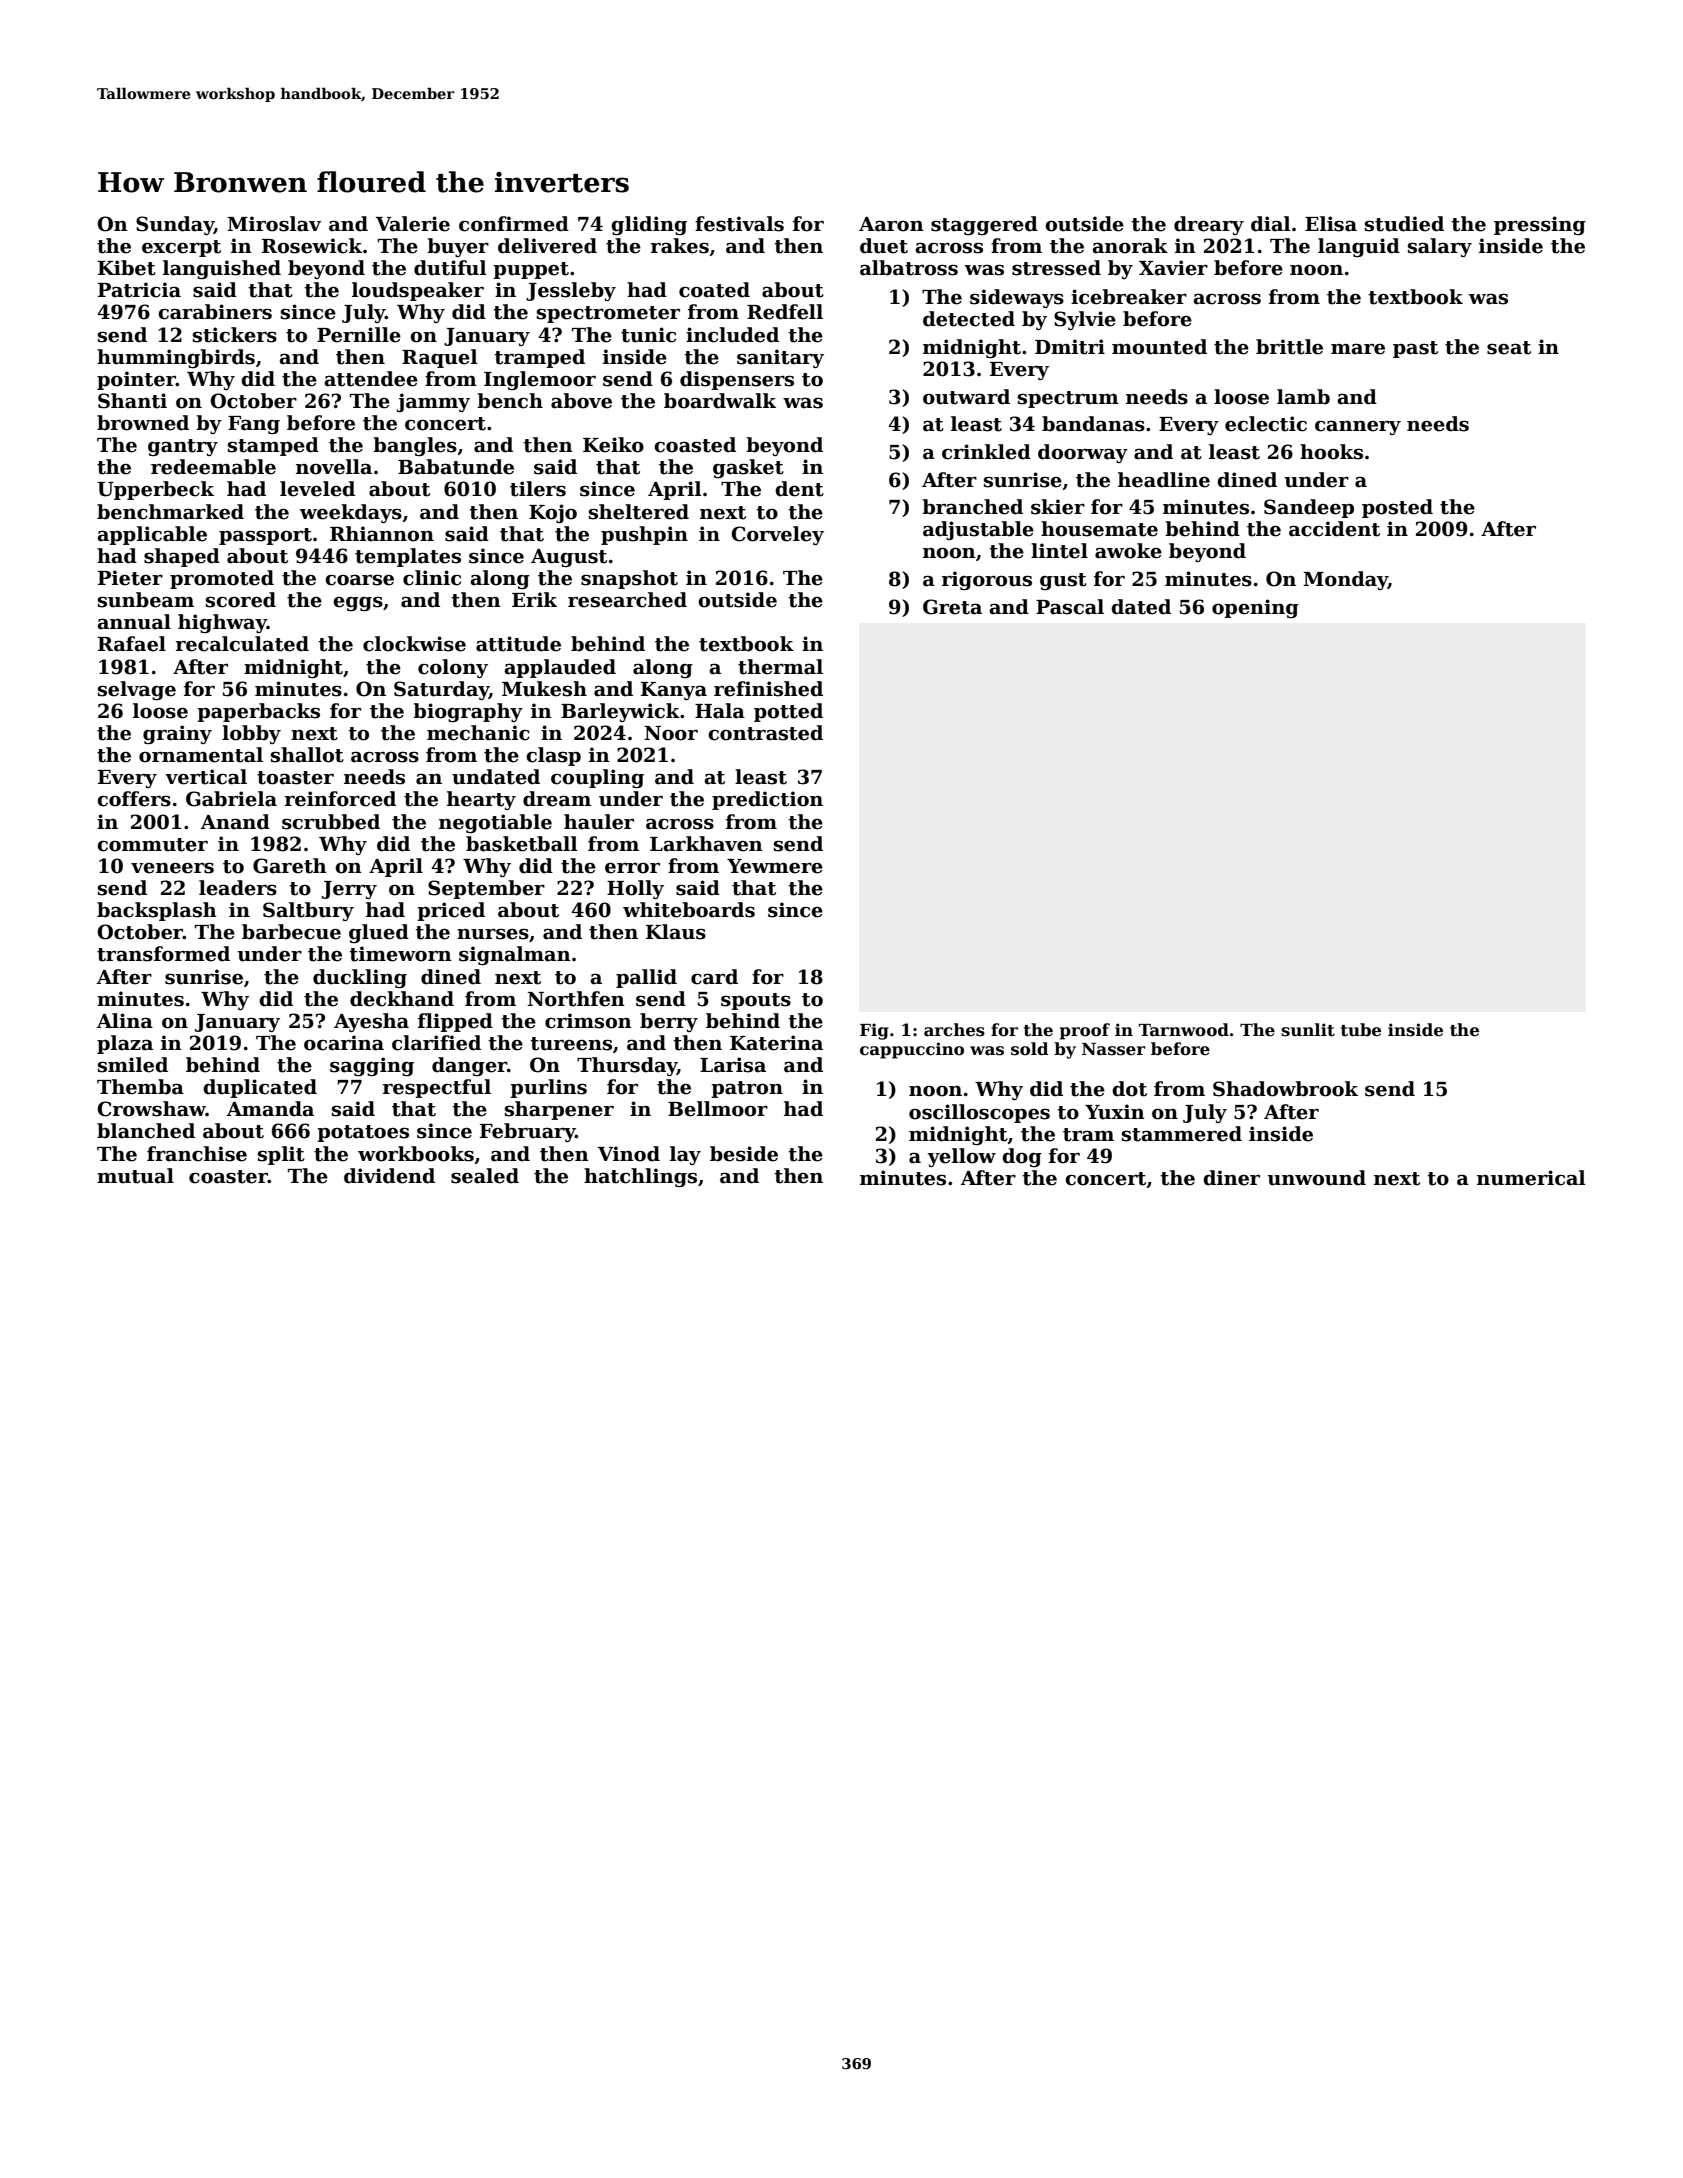  What do you see at coordinates (909, 268) in the screenshot?
I see `albatross` at bounding box center [909, 268].
